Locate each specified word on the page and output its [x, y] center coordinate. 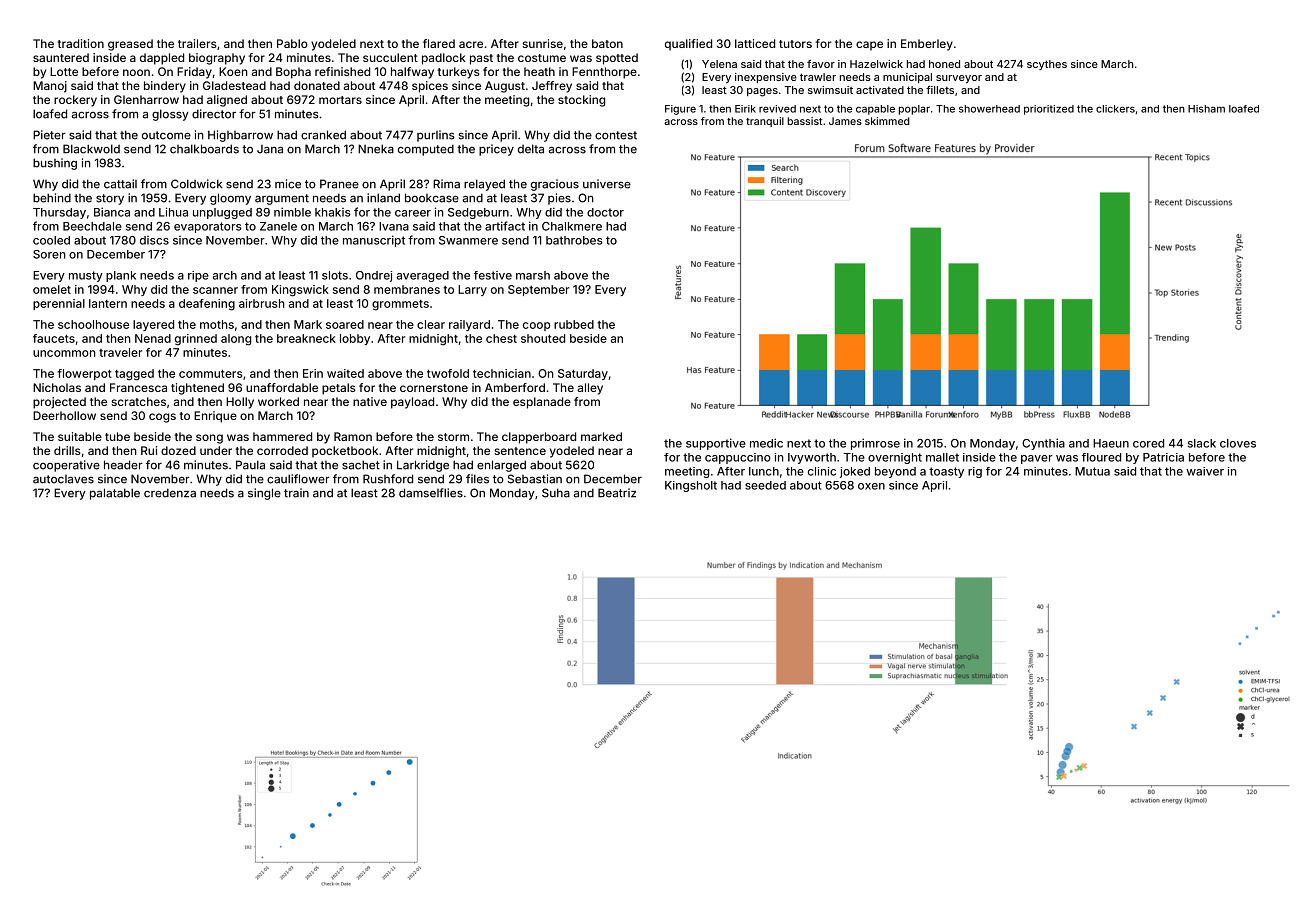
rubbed [574, 324]
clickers [1115, 109]
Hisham [1206, 109]
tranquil [765, 122]
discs [154, 240]
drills [67, 450]
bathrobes [574, 240]
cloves [1238, 443]
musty [86, 276]
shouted [543, 338]
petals [339, 389]
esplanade [542, 403]
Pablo [292, 43]
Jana [270, 149]
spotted [617, 59]
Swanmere [468, 240]
